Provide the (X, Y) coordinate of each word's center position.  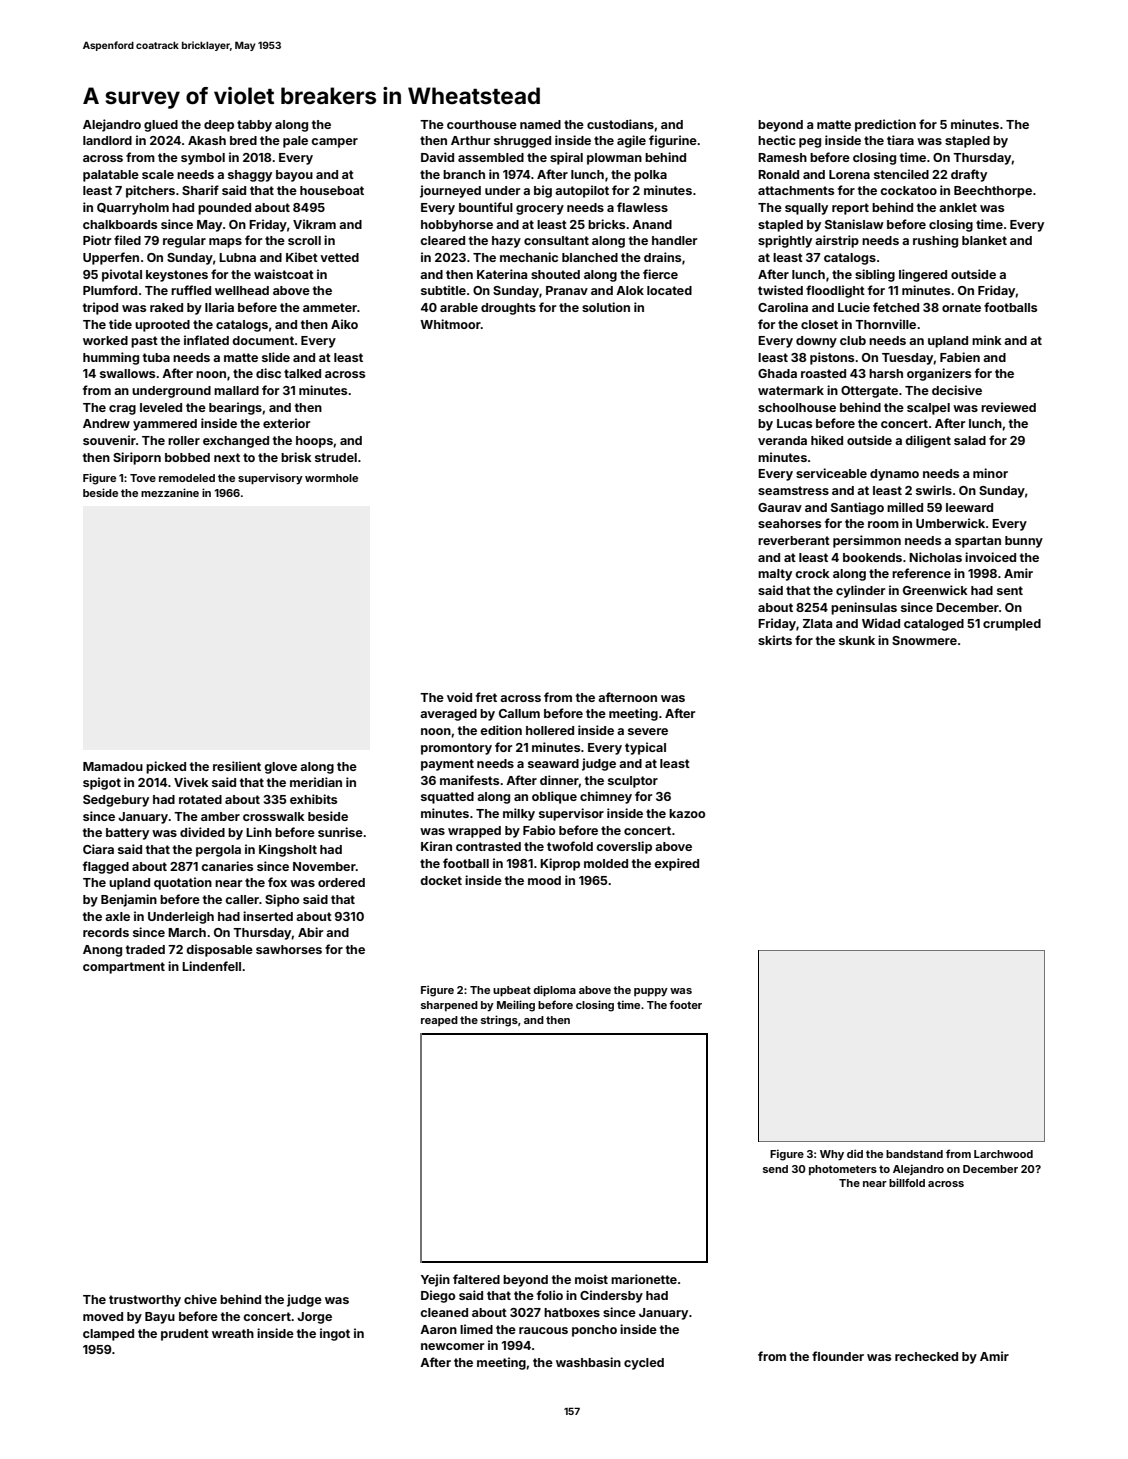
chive (200, 1299)
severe (648, 731)
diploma (554, 991)
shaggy (250, 176)
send (775, 1169)
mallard (236, 390)
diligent (928, 441)
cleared (442, 240)
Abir (310, 932)
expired (676, 864)
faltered (476, 1279)
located (669, 290)
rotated (200, 799)
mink (987, 340)
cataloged (934, 625)
